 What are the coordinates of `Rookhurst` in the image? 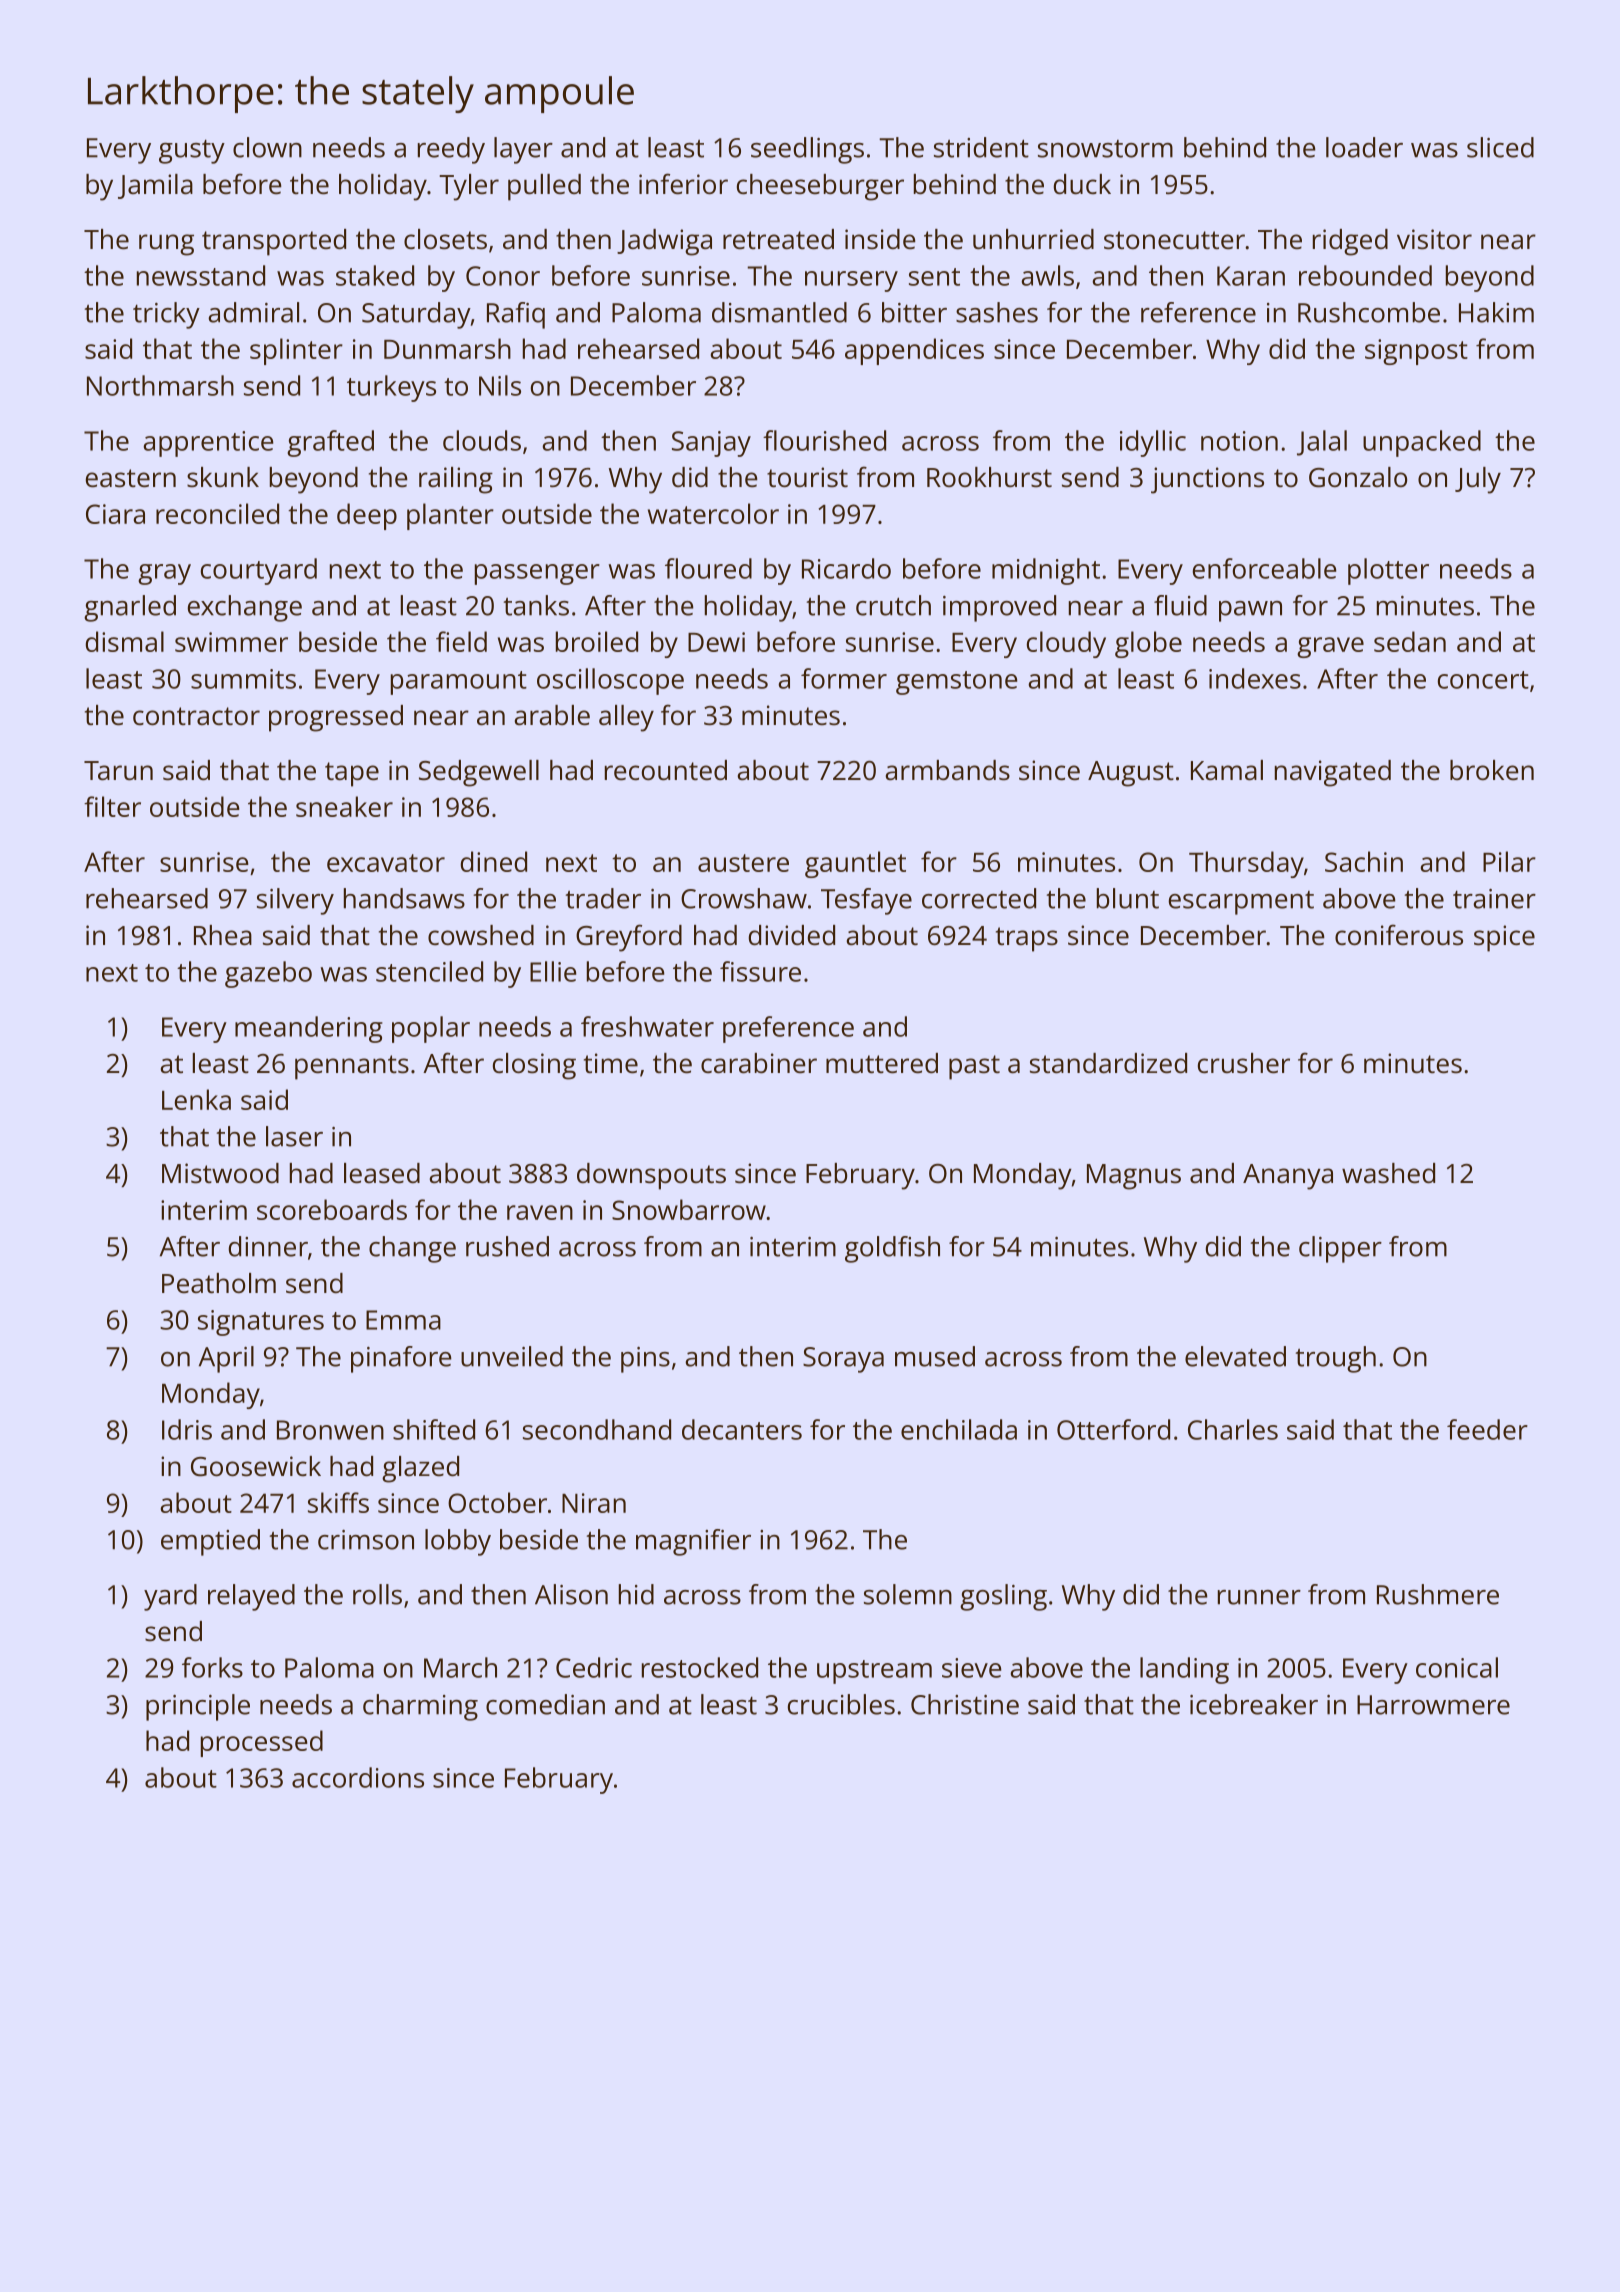 It's located at (989, 477).
